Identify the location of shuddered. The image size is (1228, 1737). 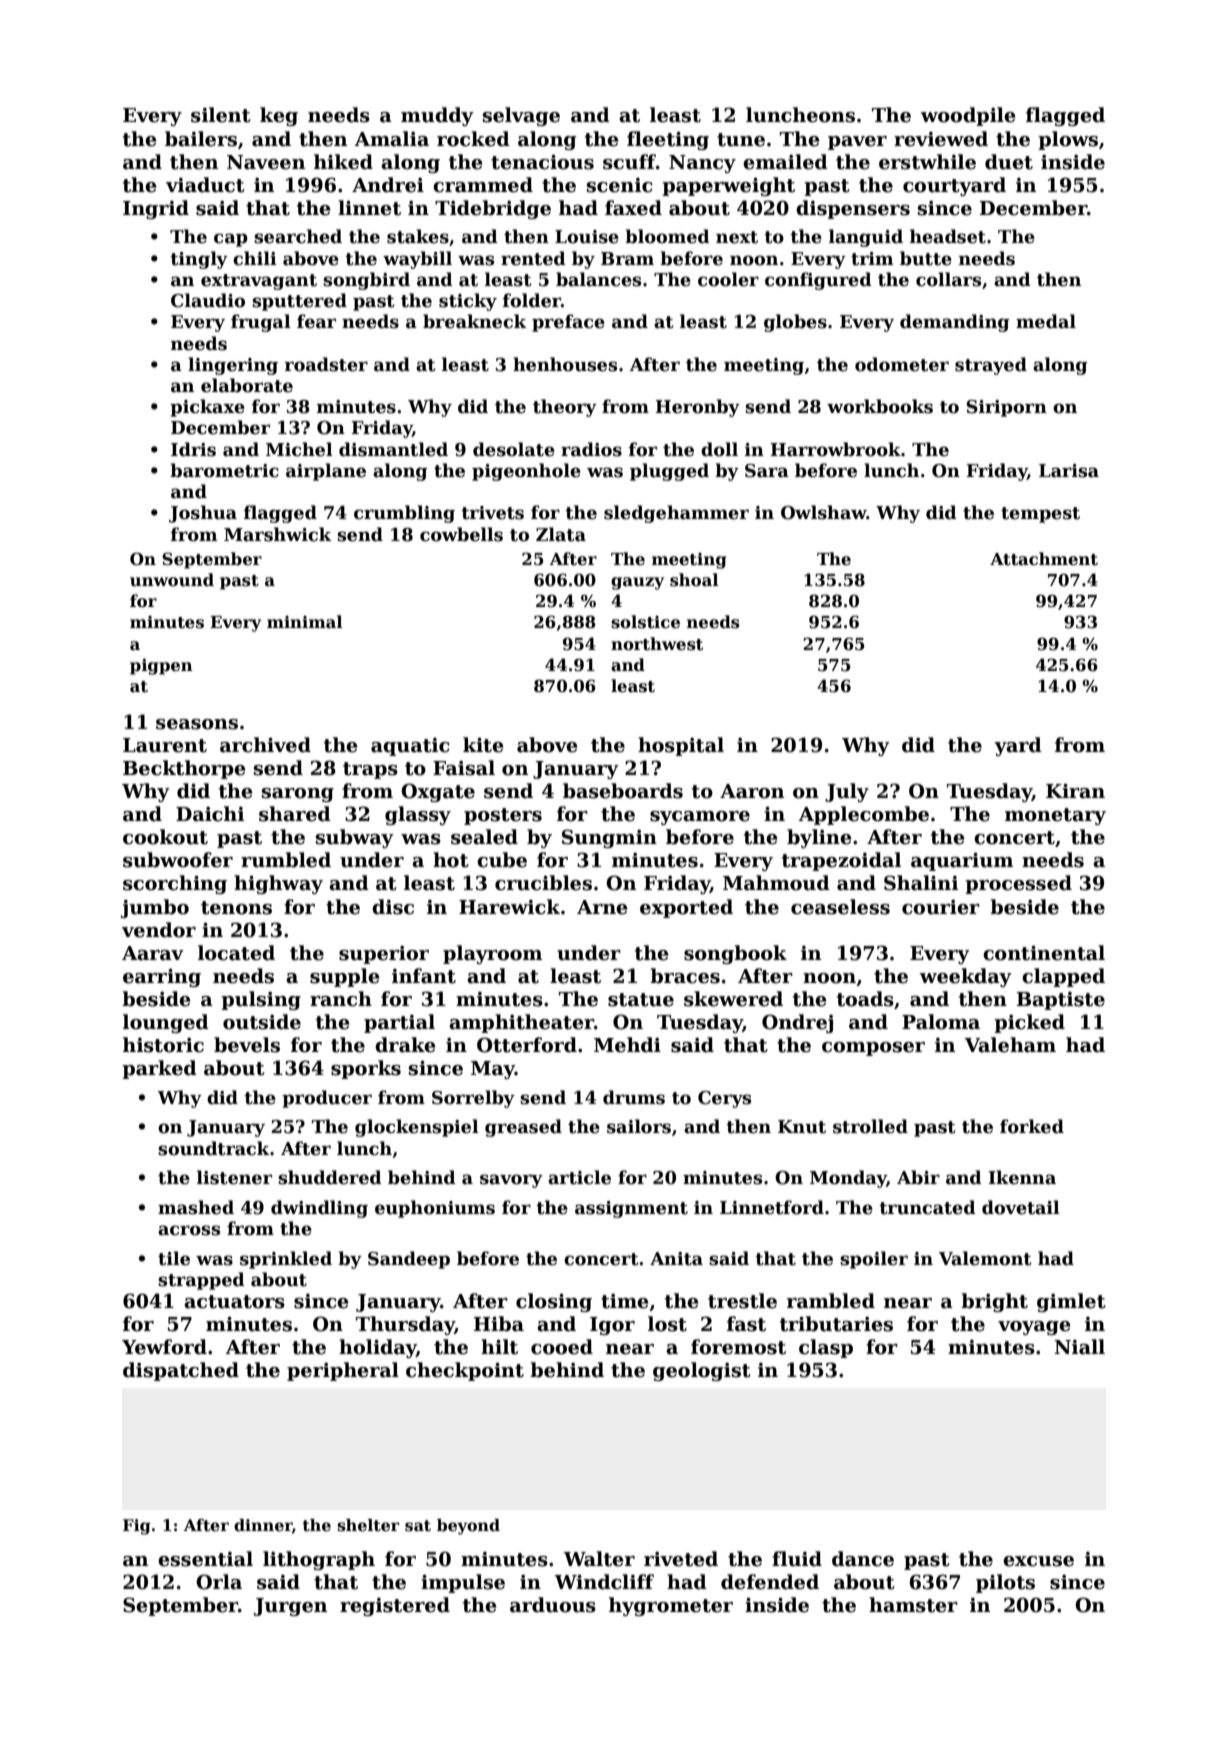
(330, 1177).
